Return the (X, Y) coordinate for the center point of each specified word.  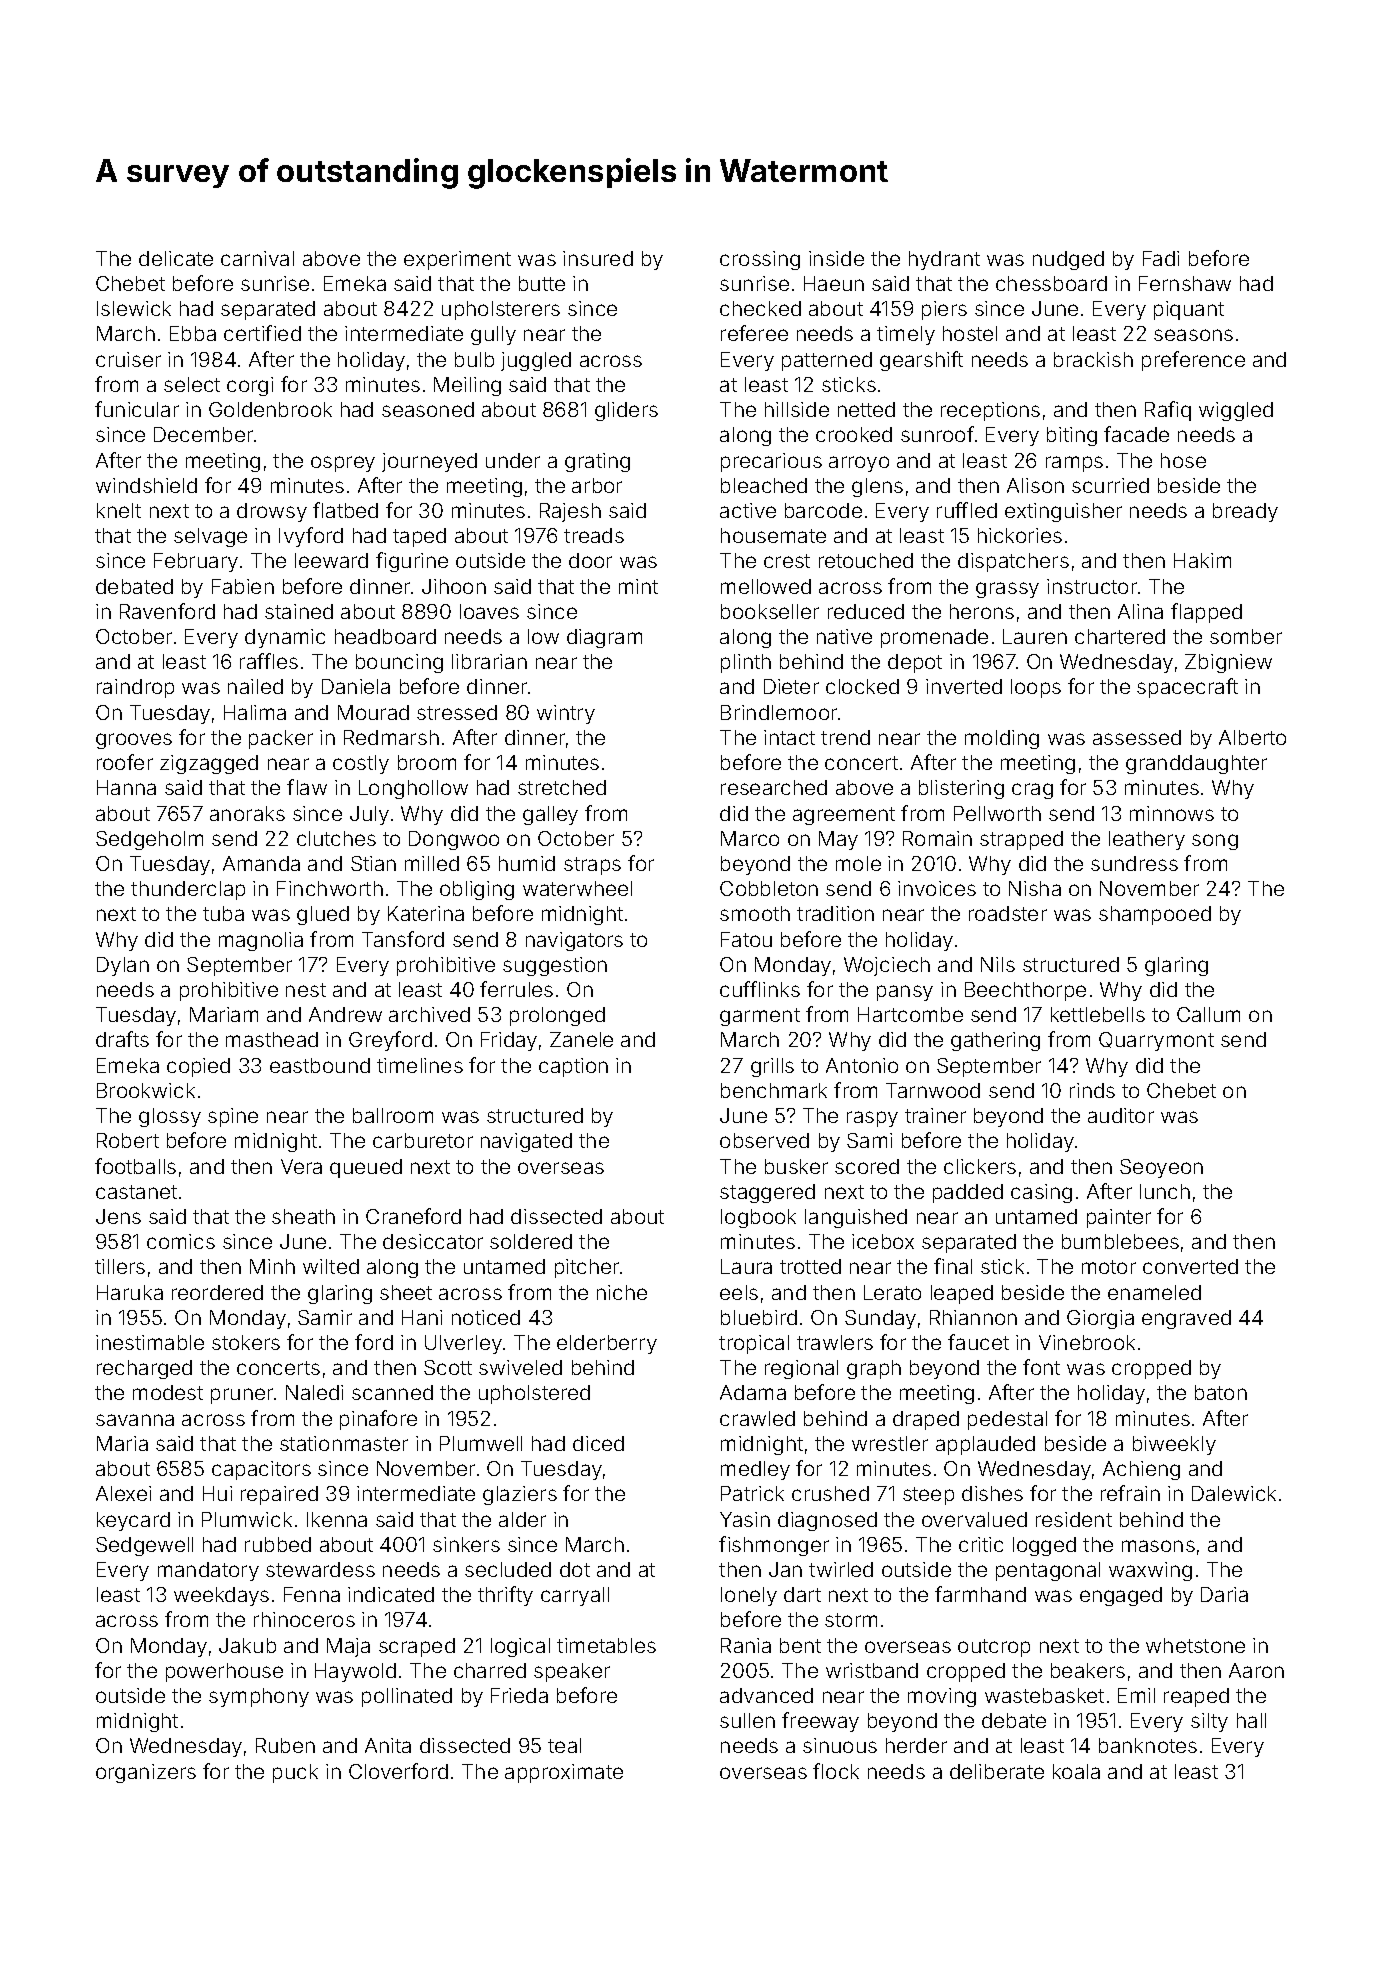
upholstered (534, 1394)
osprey (343, 464)
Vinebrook (1087, 1342)
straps (592, 866)
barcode (823, 510)
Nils (998, 964)
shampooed (1155, 915)
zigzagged (209, 764)
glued (323, 915)
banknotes (1148, 1745)
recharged (144, 1369)
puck (295, 1773)
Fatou (746, 939)
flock (836, 1771)
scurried (1110, 485)
